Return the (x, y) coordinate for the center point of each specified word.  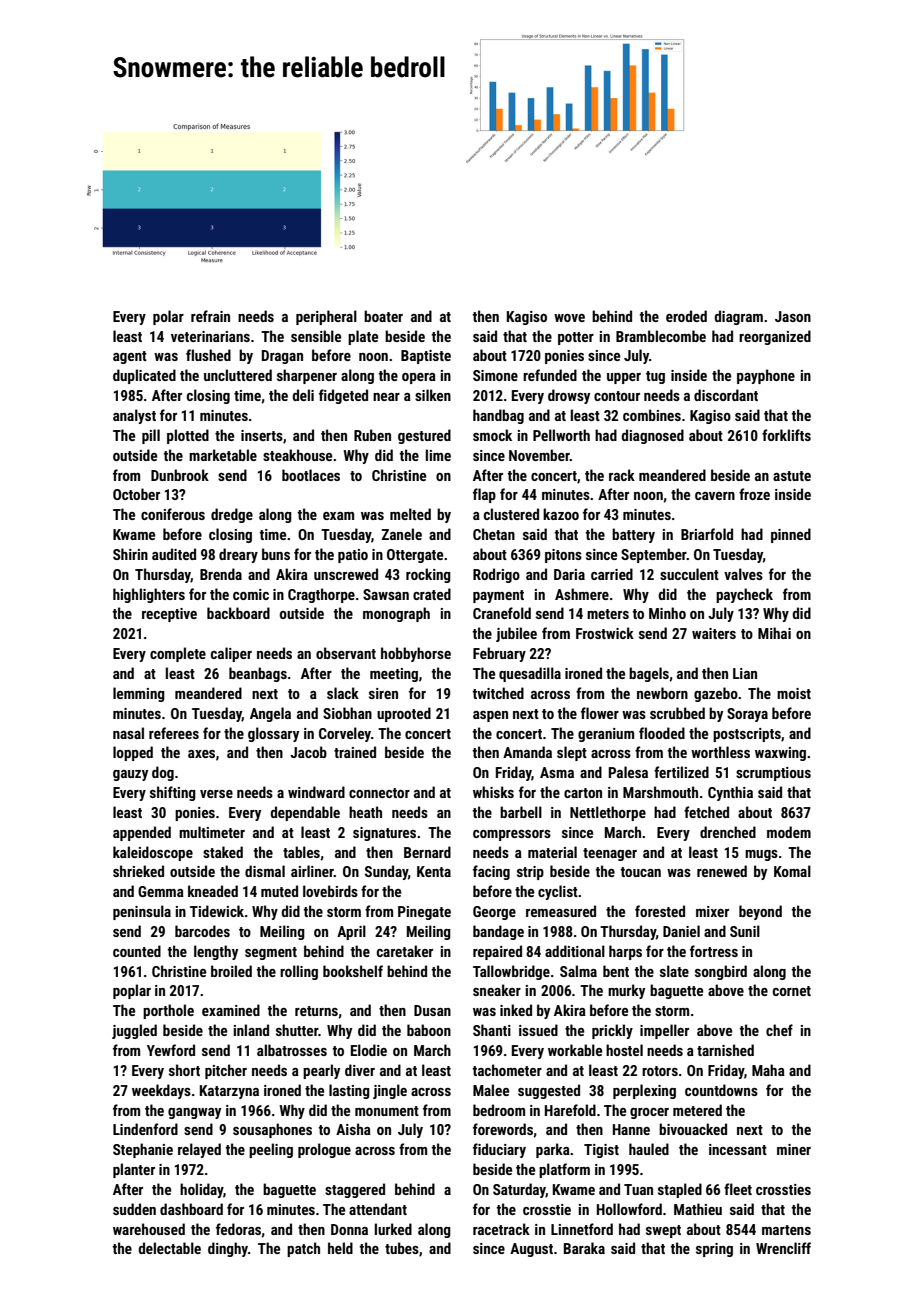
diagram (738, 317)
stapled (680, 1190)
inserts (262, 435)
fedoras (238, 1229)
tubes (402, 1248)
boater (383, 316)
